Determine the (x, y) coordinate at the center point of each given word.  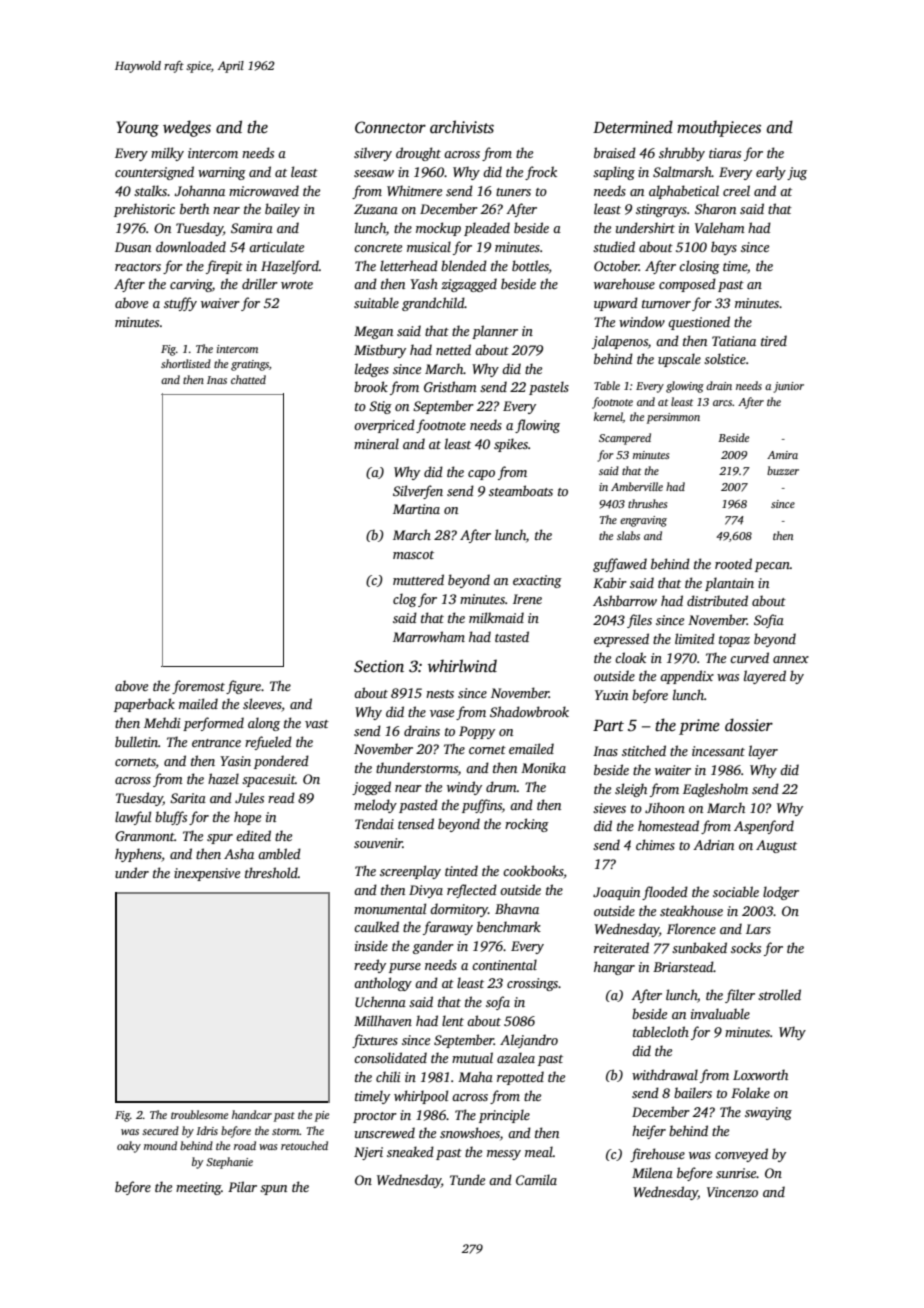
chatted (248, 379)
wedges (187, 128)
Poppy (477, 732)
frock (541, 173)
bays (724, 248)
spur (220, 839)
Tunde (467, 1179)
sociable (736, 891)
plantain (729, 584)
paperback (144, 705)
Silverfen (418, 492)
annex (791, 659)
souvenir (378, 843)
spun (273, 1190)
